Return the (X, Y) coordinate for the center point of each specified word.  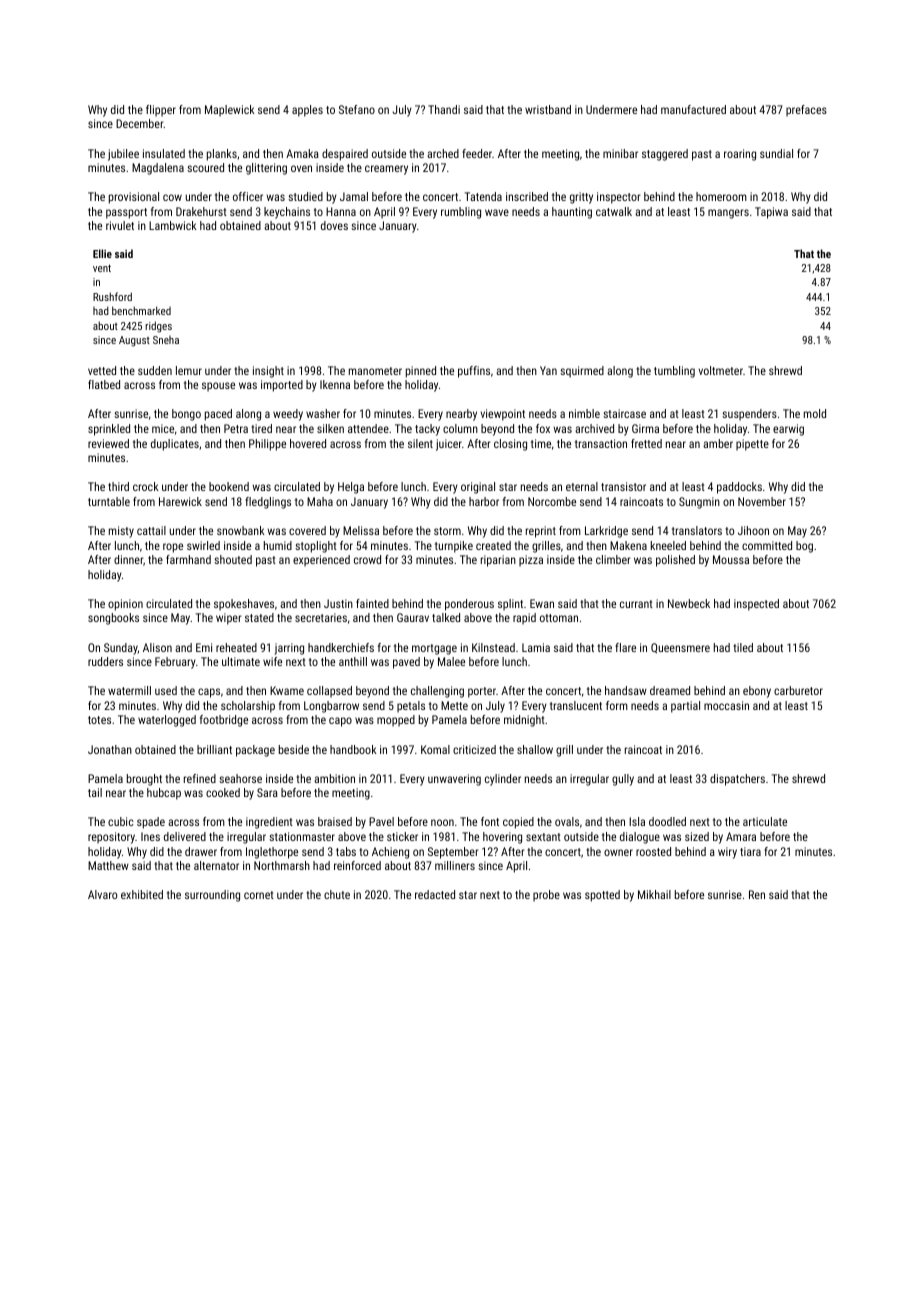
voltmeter (721, 370)
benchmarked (141, 310)
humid (278, 545)
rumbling (461, 213)
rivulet (120, 225)
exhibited (142, 894)
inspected (756, 605)
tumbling (674, 372)
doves (334, 225)
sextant (543, 837)
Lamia (536, 647)
